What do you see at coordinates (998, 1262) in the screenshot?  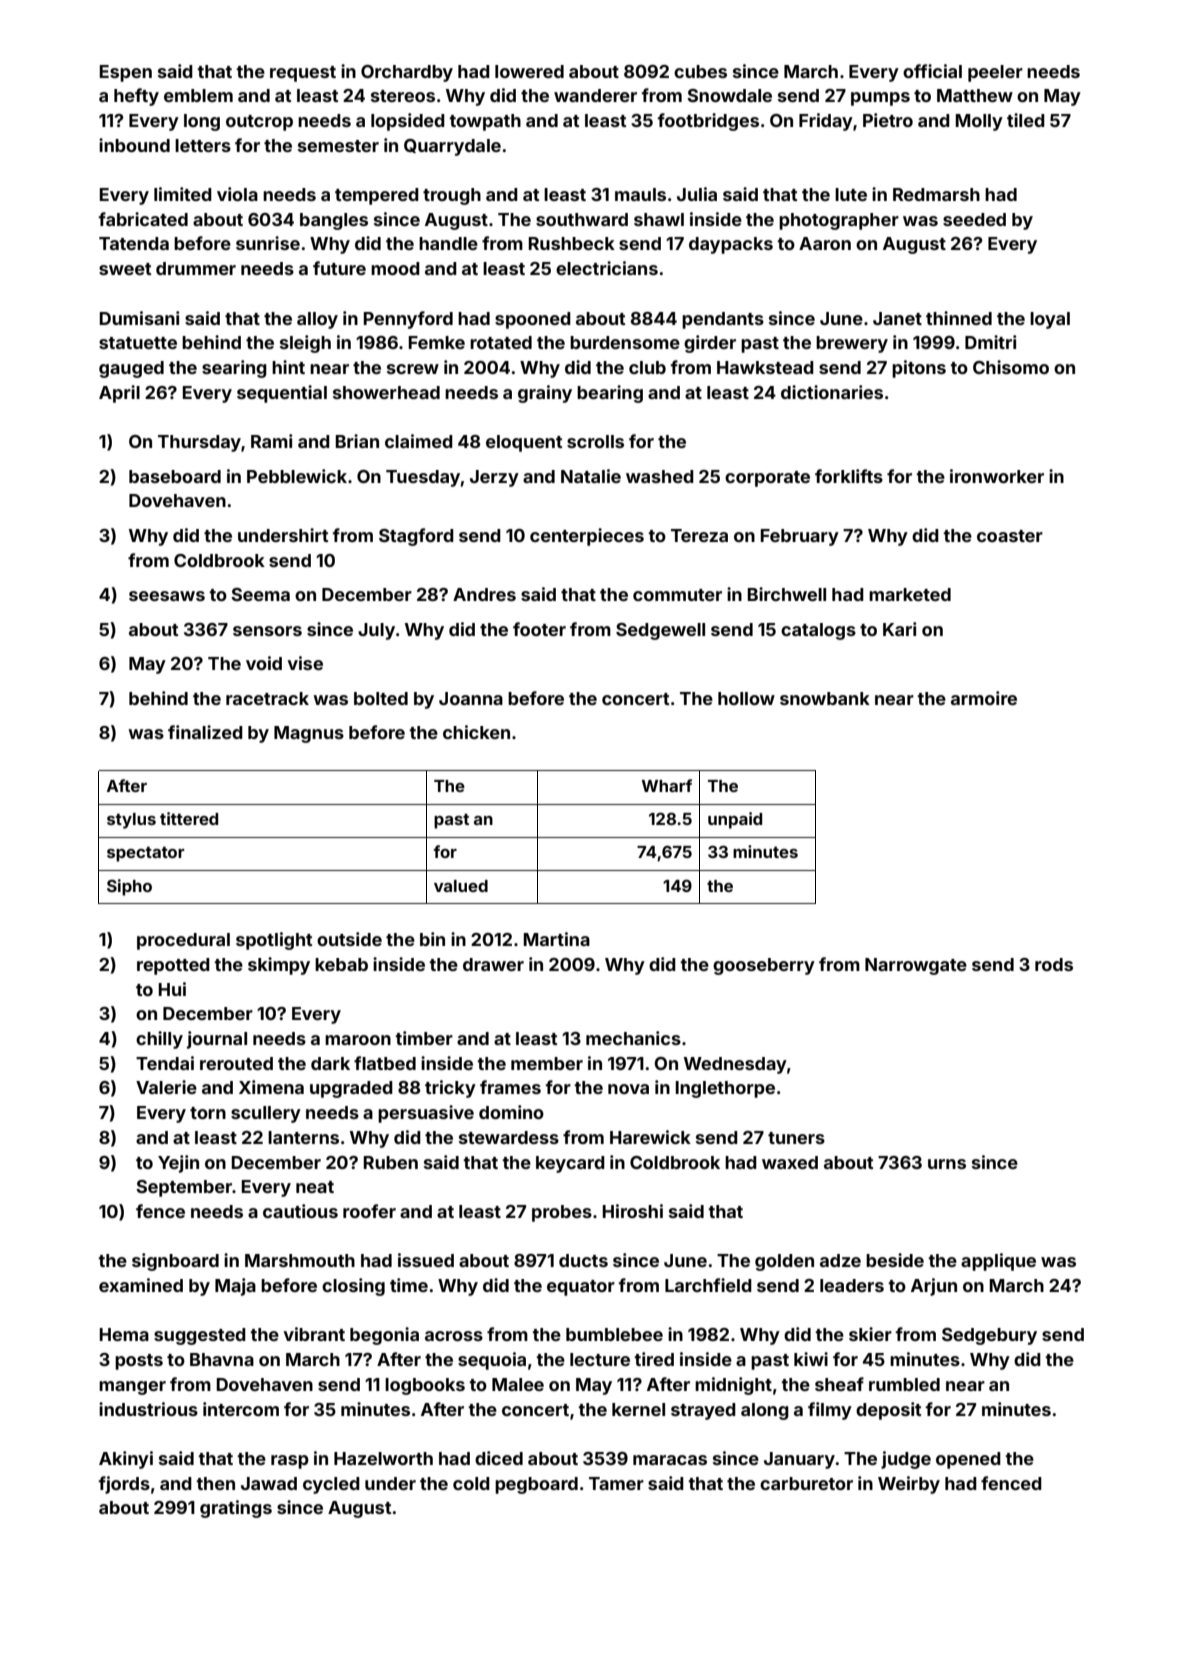 I see `applique` at bounding box center [998, 1262].
